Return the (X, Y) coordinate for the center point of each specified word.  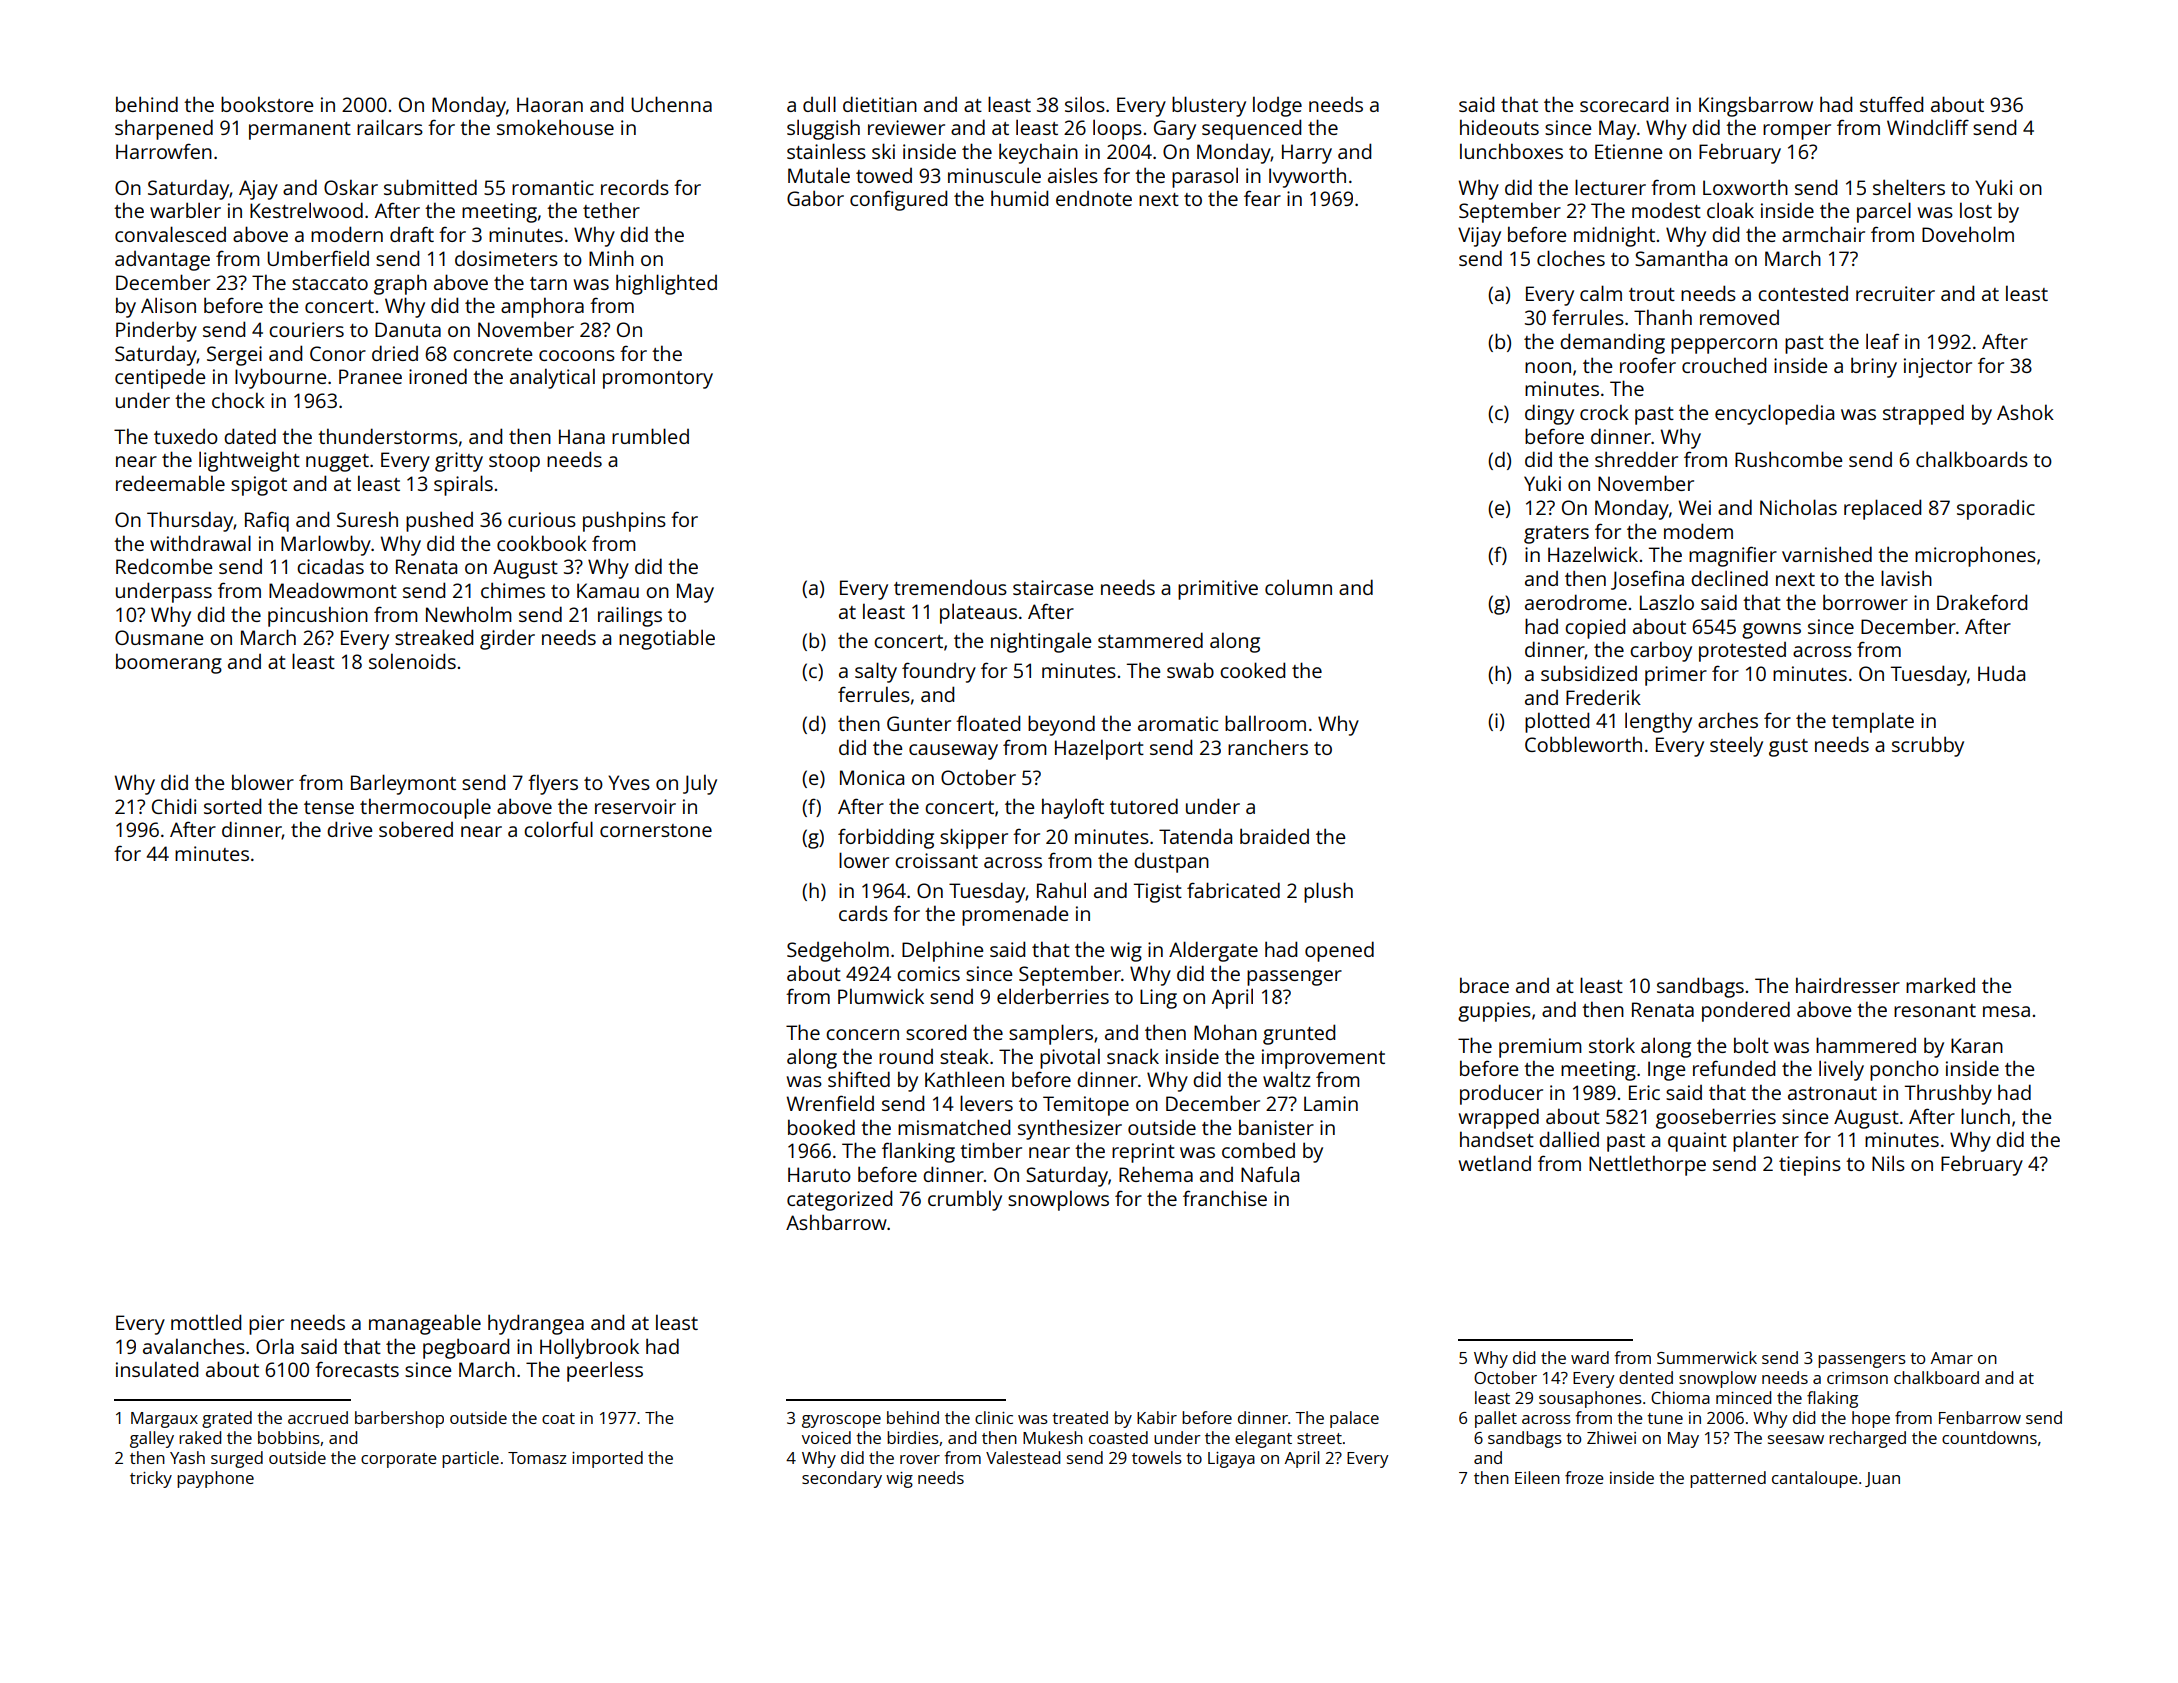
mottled (206, 1322)
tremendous (950, 587)
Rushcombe (1788, 459)
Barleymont (403, 784)
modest (1666, 210)
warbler (185, 210)
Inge (1666, 1071)
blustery (1209, 106)
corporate (399, 1460)
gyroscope (841, 1421)
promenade (1015, 915)
